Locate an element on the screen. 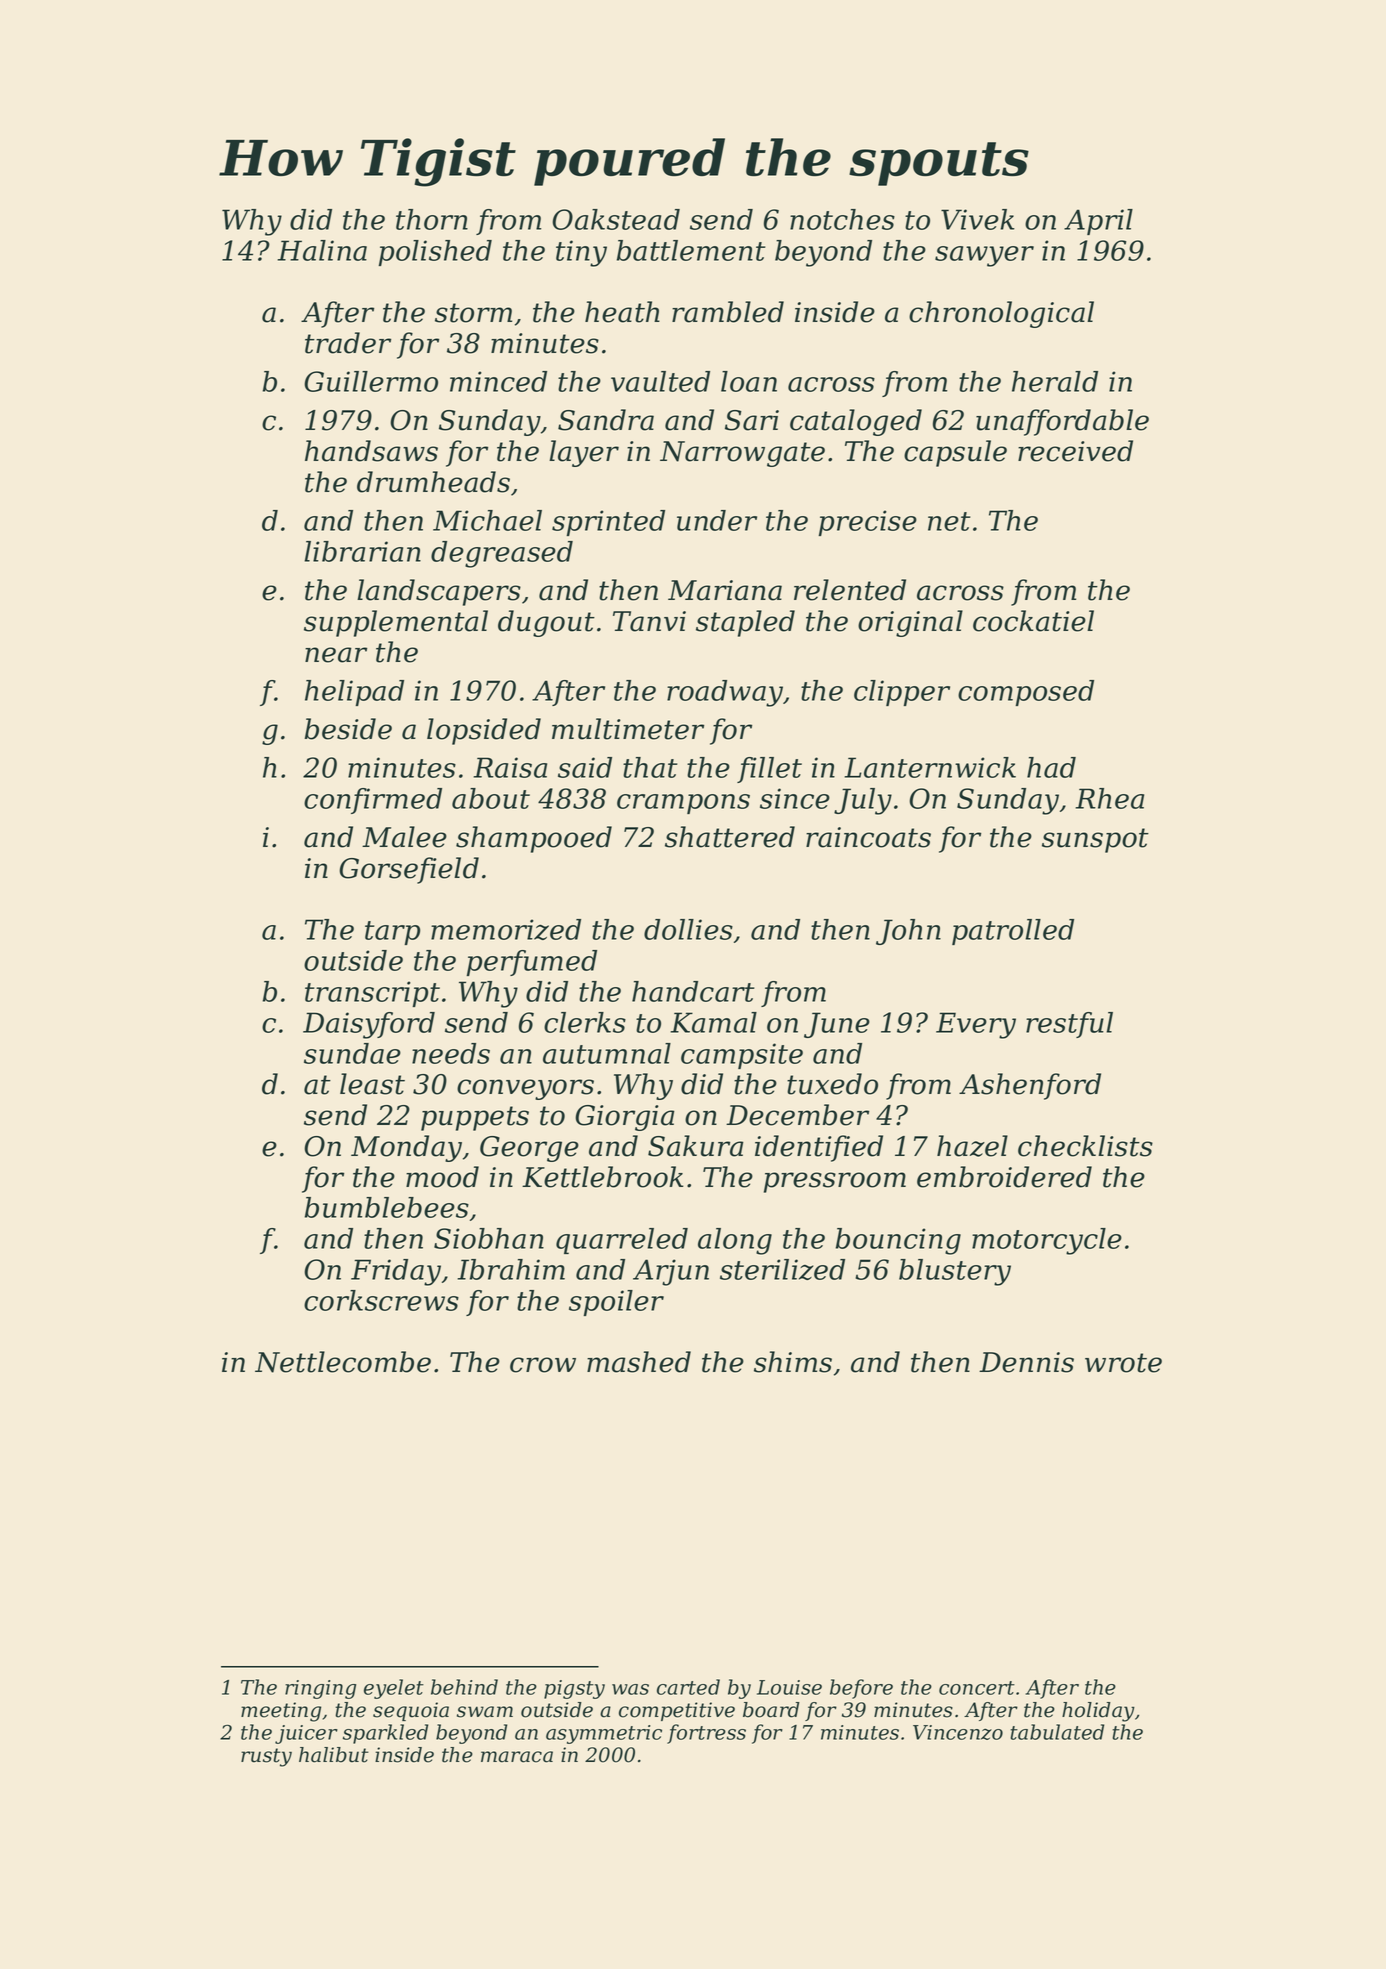 The height and width of the screenshot is (1969, 1386). trader is located at coordinates (348, 343).
